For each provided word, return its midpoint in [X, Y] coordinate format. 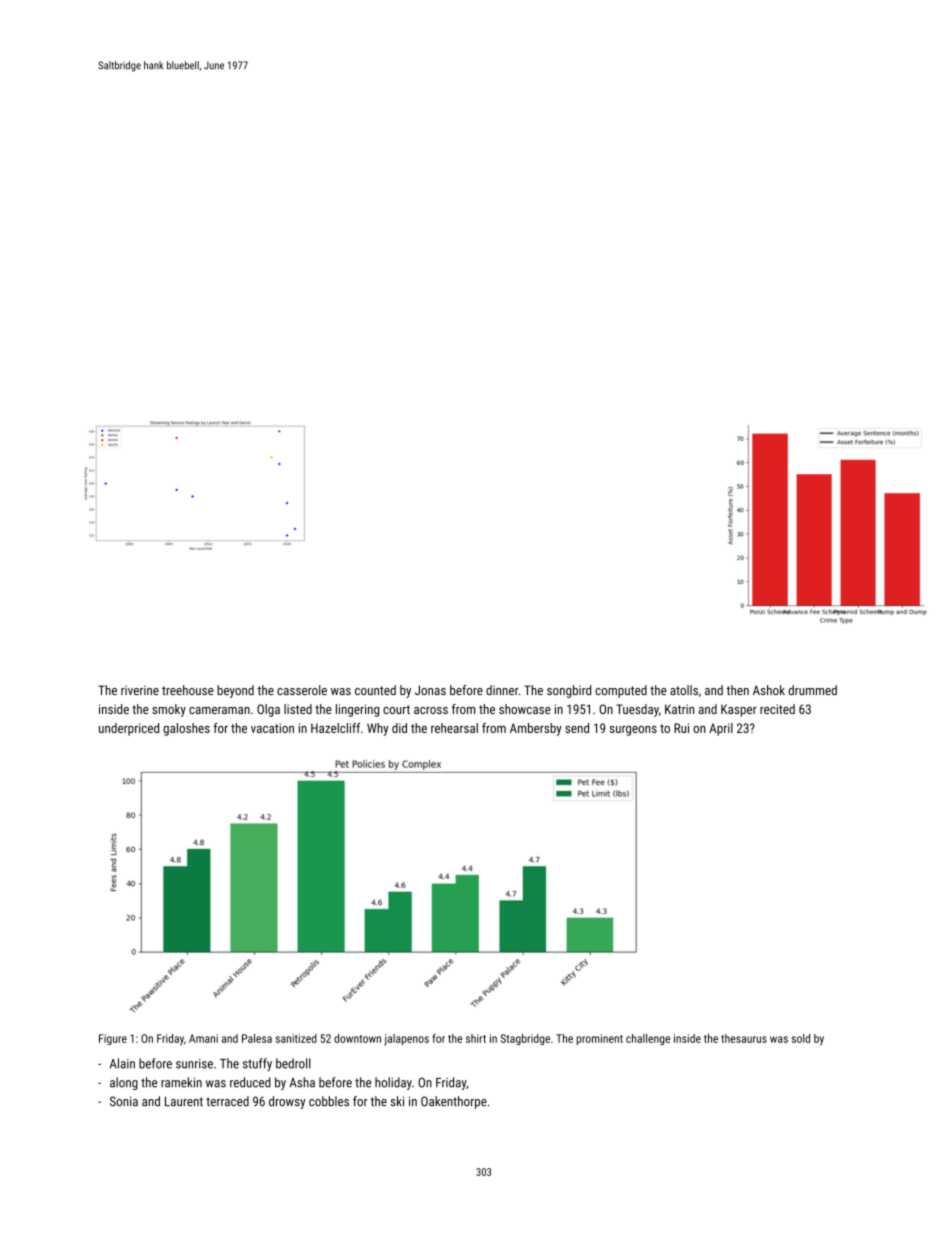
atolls [684, 690]
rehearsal [454, 728]
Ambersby [536, 729]
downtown [357, 1038]
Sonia [124, 1101]
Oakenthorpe [454, 1102]
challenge [648, 1039]
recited [777, 709]
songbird [569, 691]
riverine [140, 690]
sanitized [296, 1038]
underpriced [129, 729]
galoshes [186, 729]
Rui [681, 728]
